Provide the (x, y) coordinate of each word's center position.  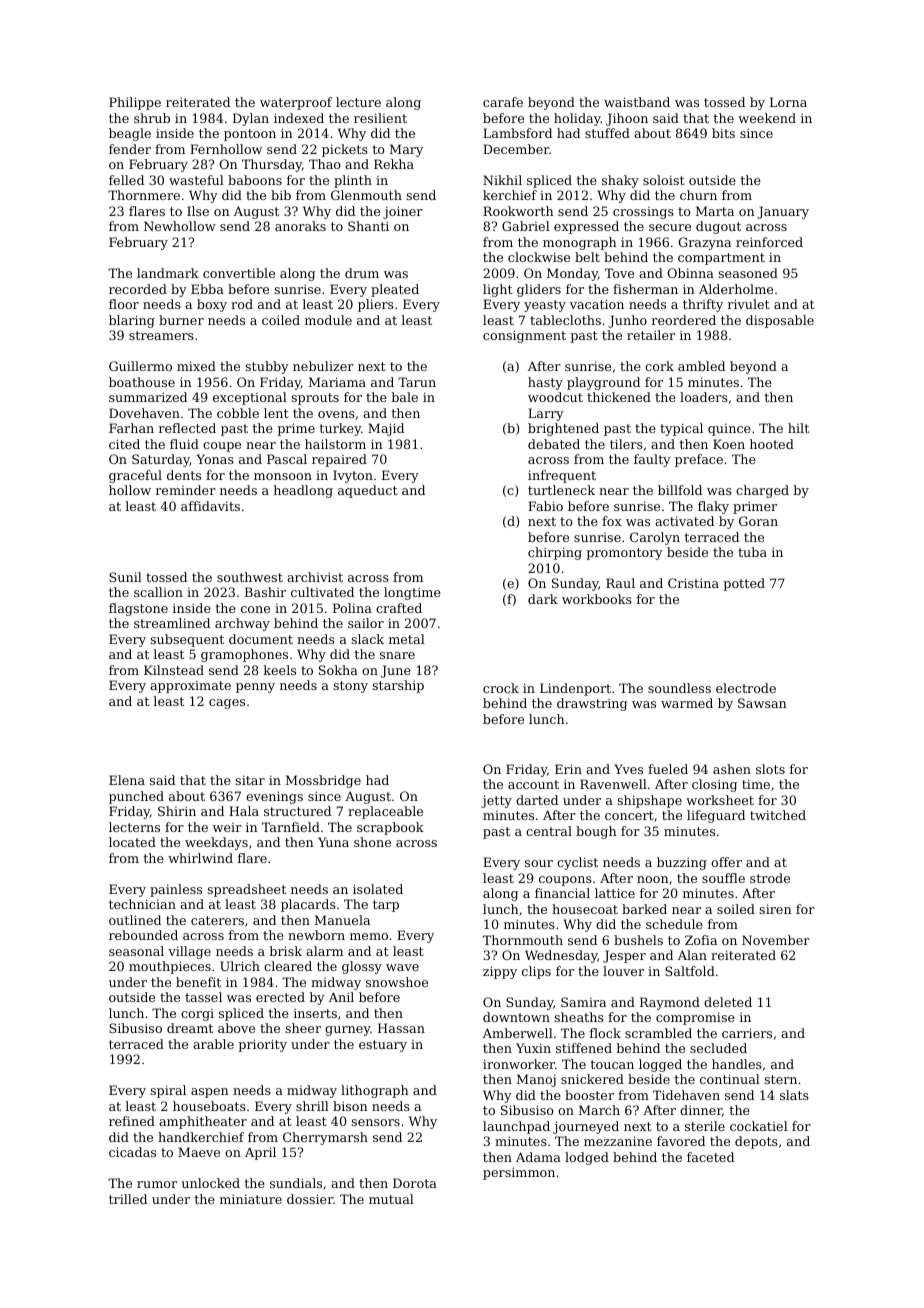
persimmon (519, 1174)
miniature (251, 1199)
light (498, 290)
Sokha (338, 670)
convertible (239, 273)
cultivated (322, 592)
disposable (780, 321)
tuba (752, 552)
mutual (391, 1199)
